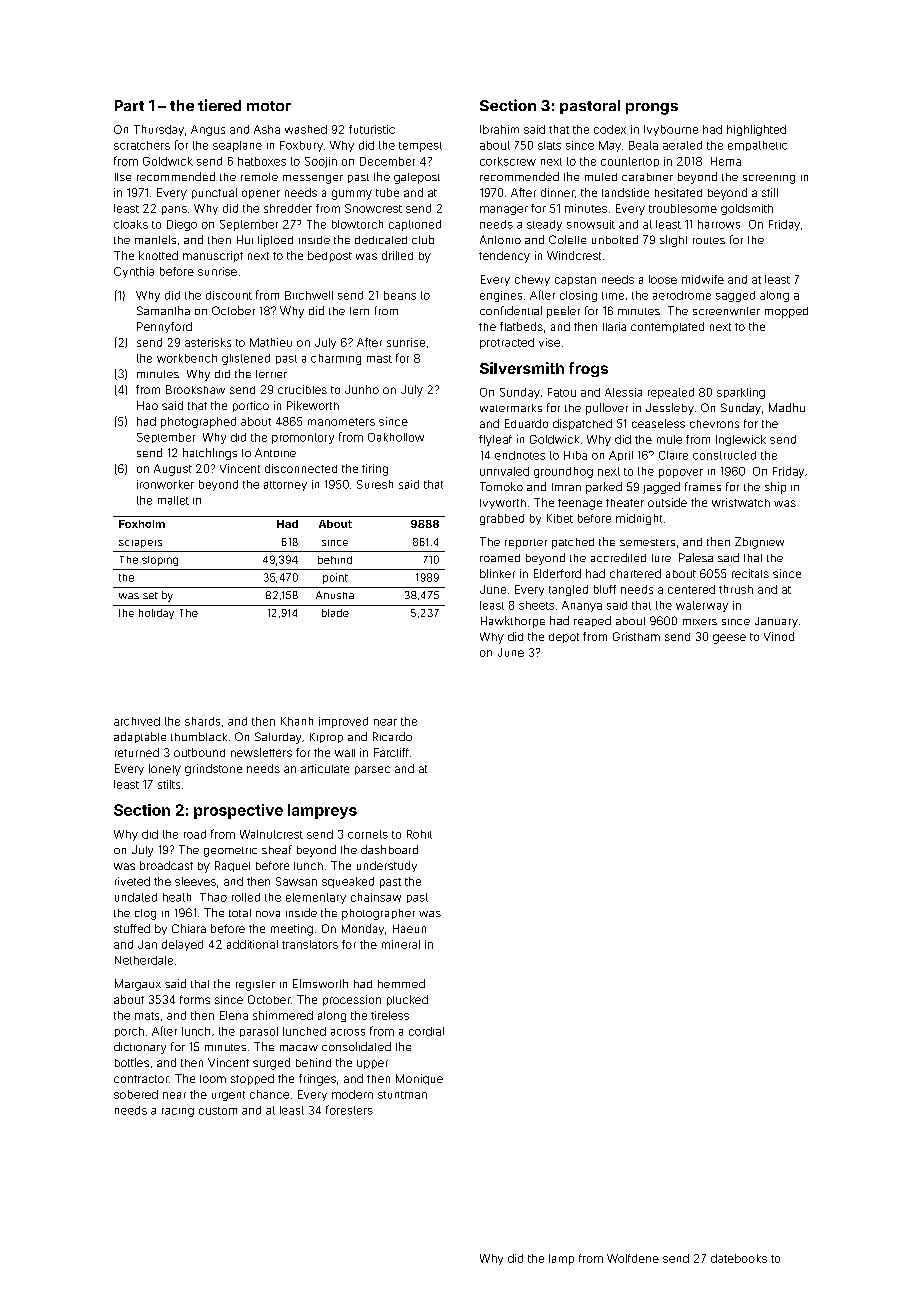  Describe the element at coordinates (759, 543) in the screenshot. I see `Zbigniew` at that location.
